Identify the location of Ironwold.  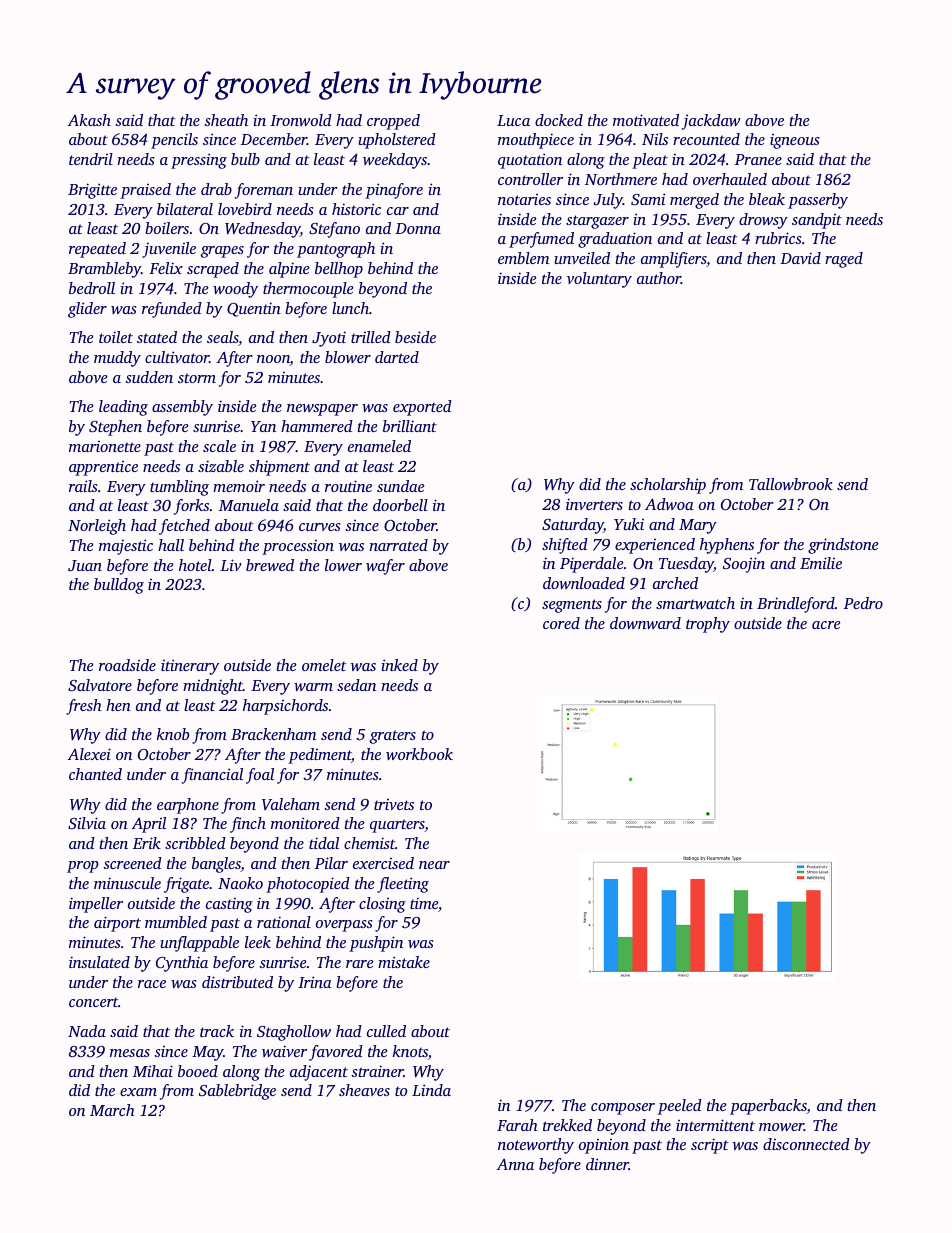
(301, 120).
